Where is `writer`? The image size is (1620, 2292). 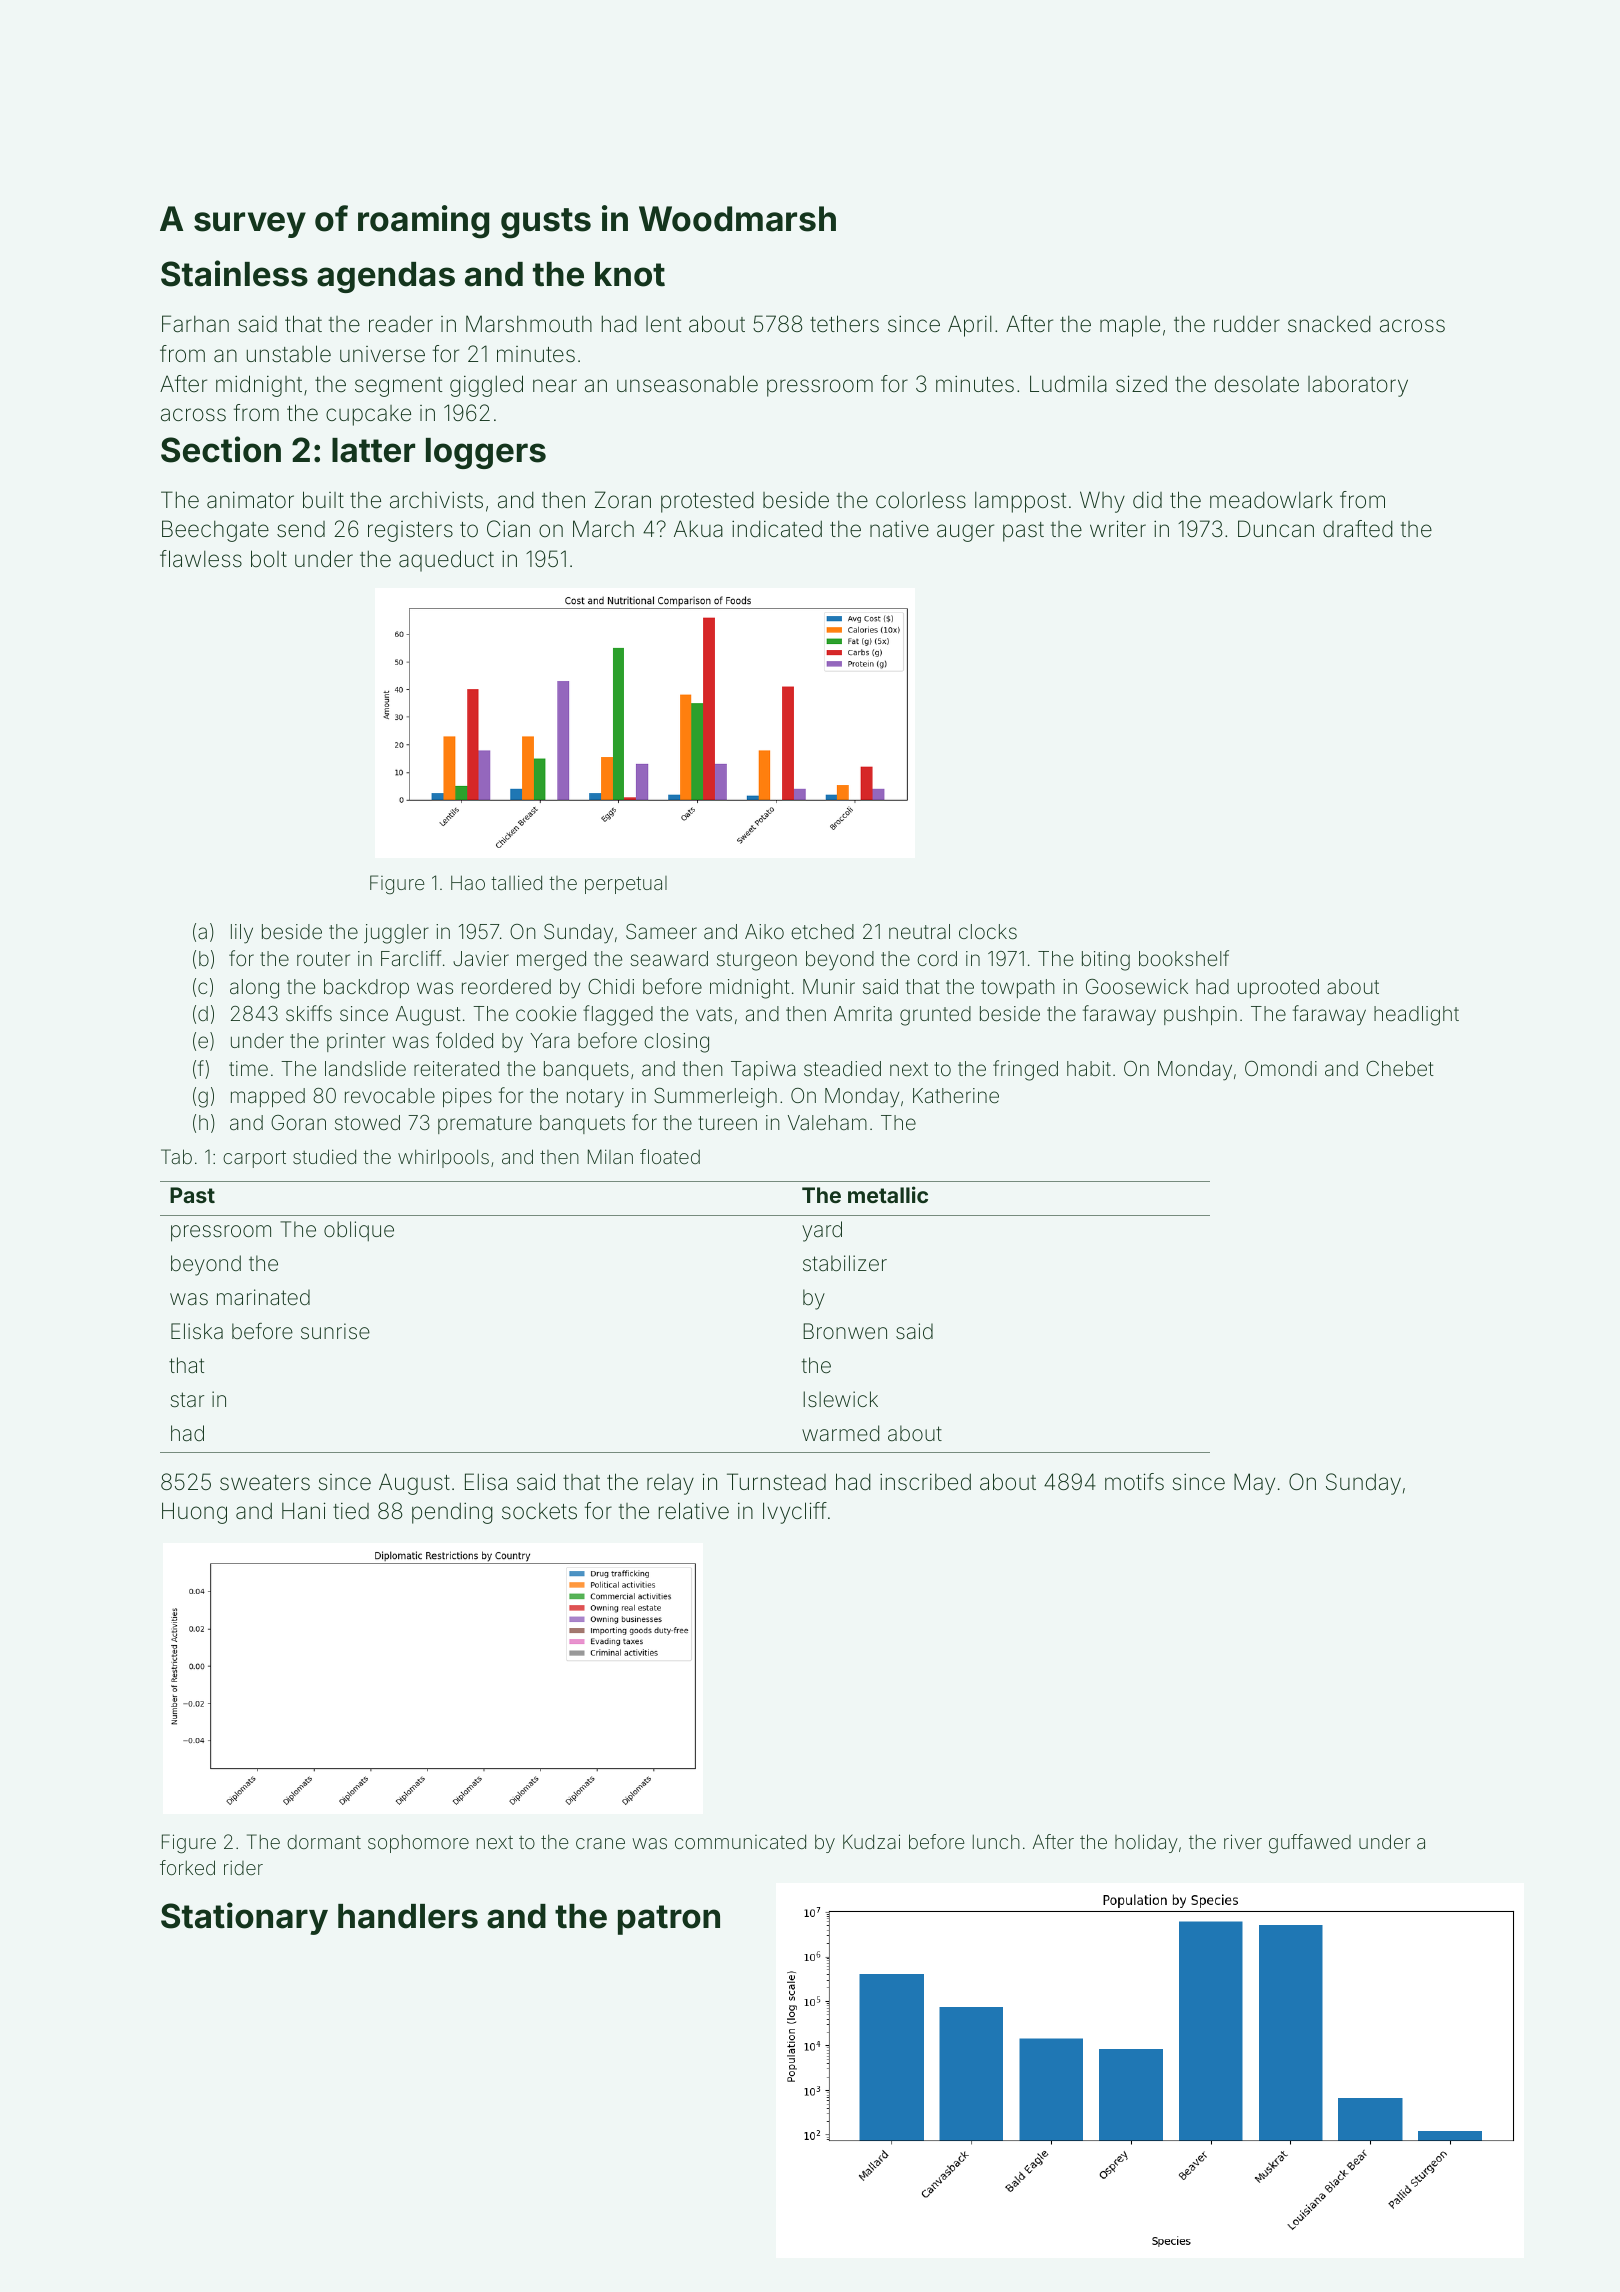
writer is located at coordinates (1118, 529).
